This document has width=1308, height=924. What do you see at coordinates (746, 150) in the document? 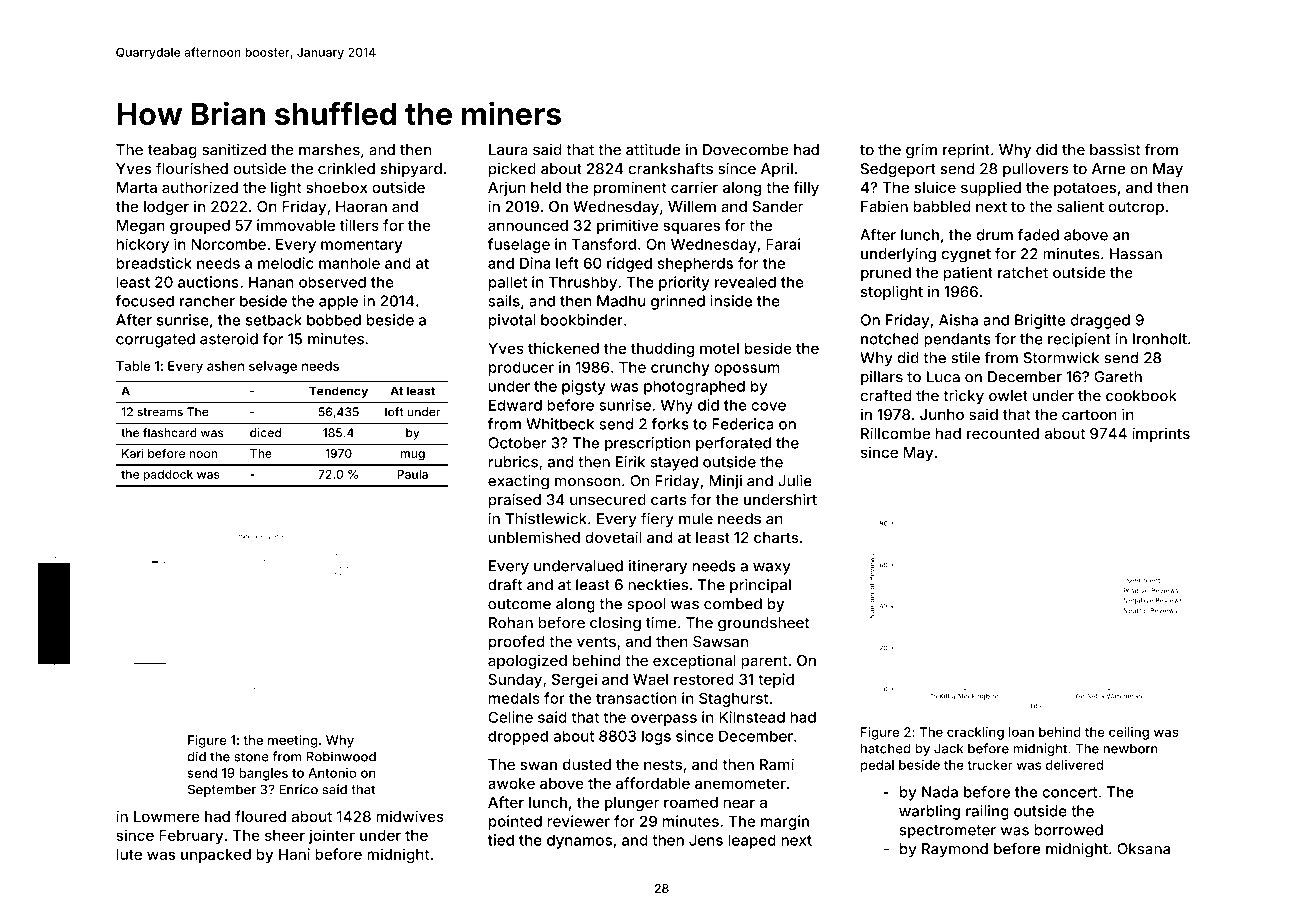
I see `Dovecombe` at bounding box center [746, 150].
